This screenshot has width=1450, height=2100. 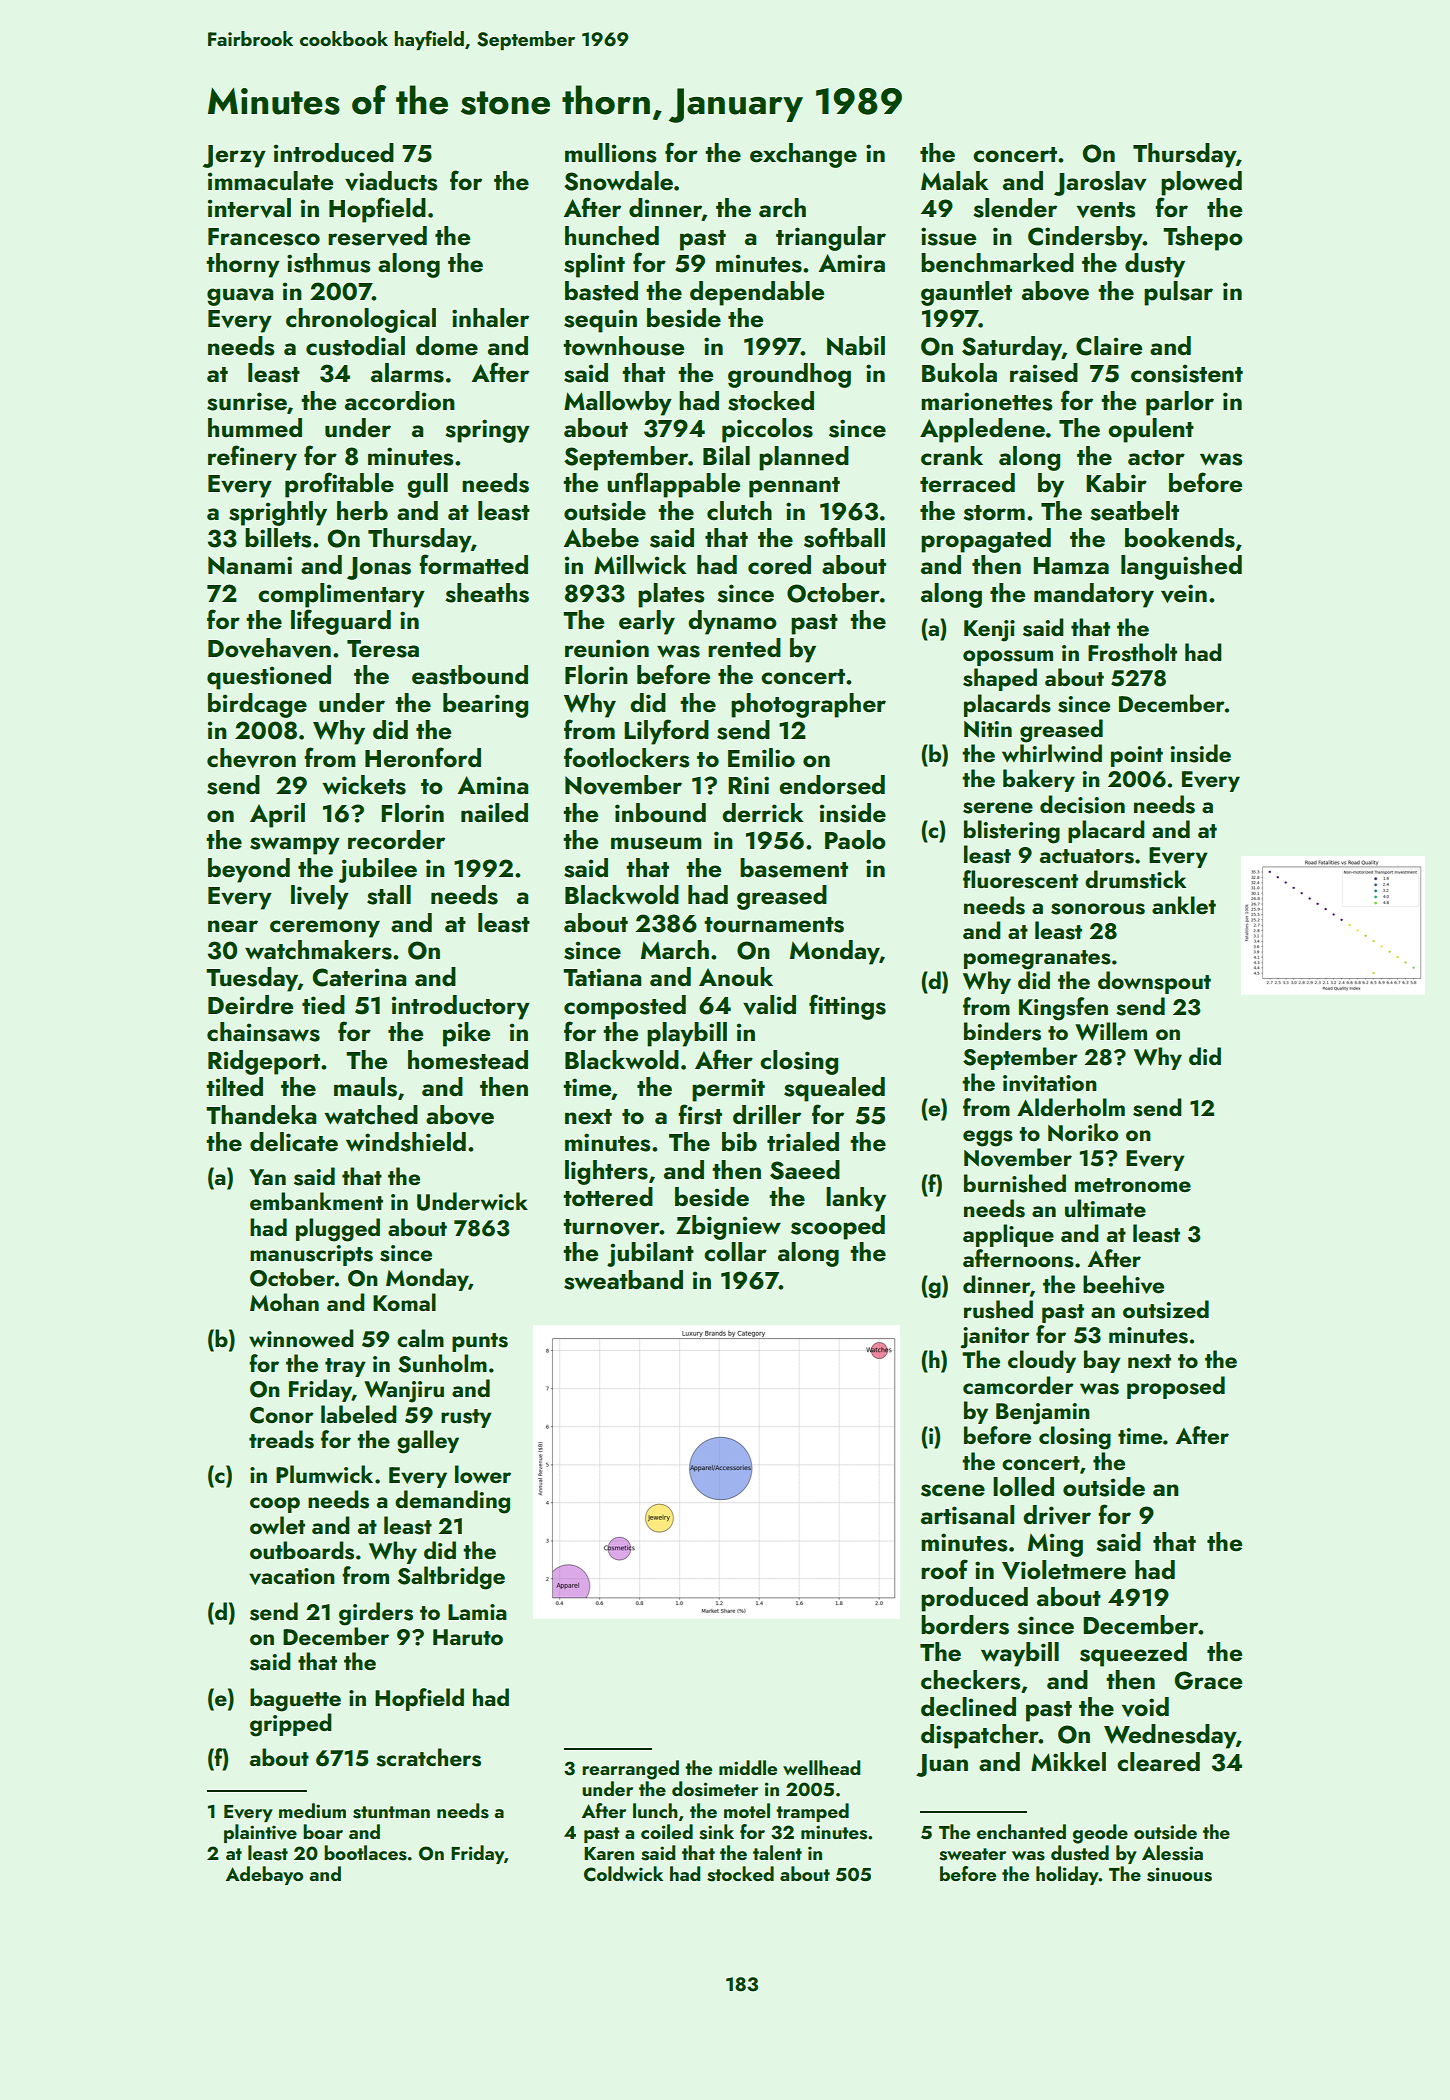 I want to click on viaducts, so click(x=391, y=181).
